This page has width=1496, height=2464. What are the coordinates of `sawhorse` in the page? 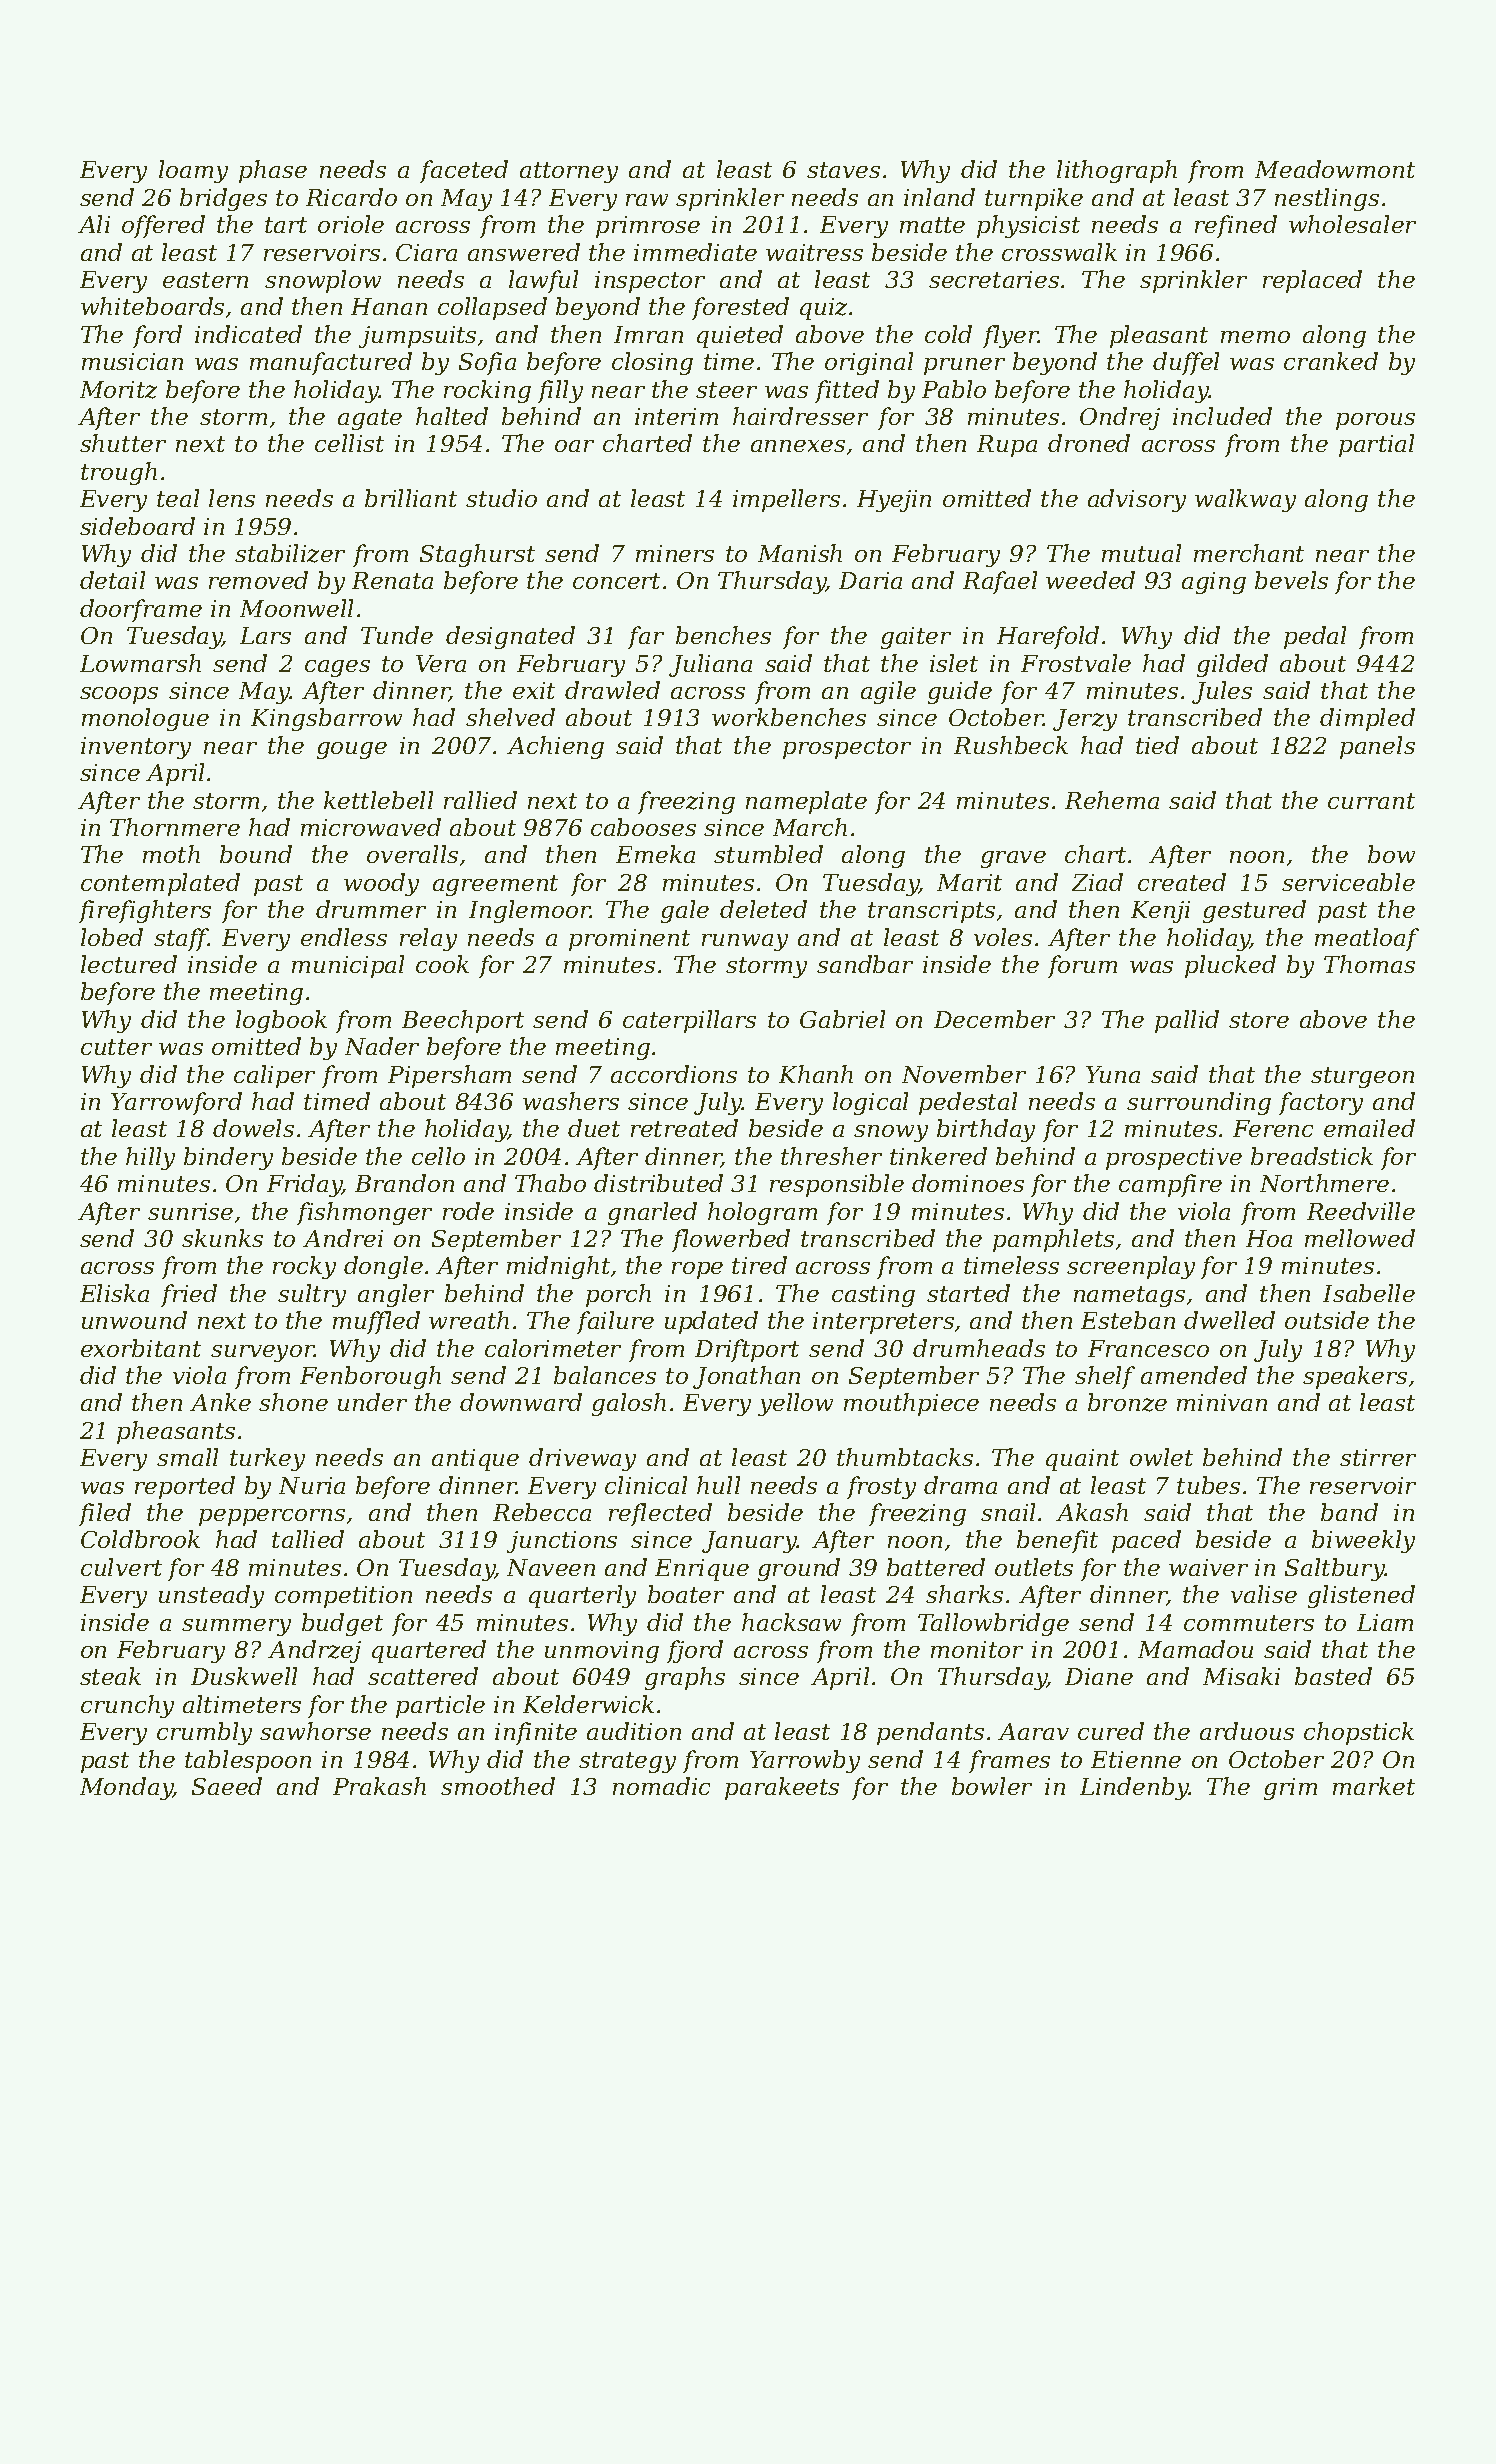 It's located at (315, 1731).
